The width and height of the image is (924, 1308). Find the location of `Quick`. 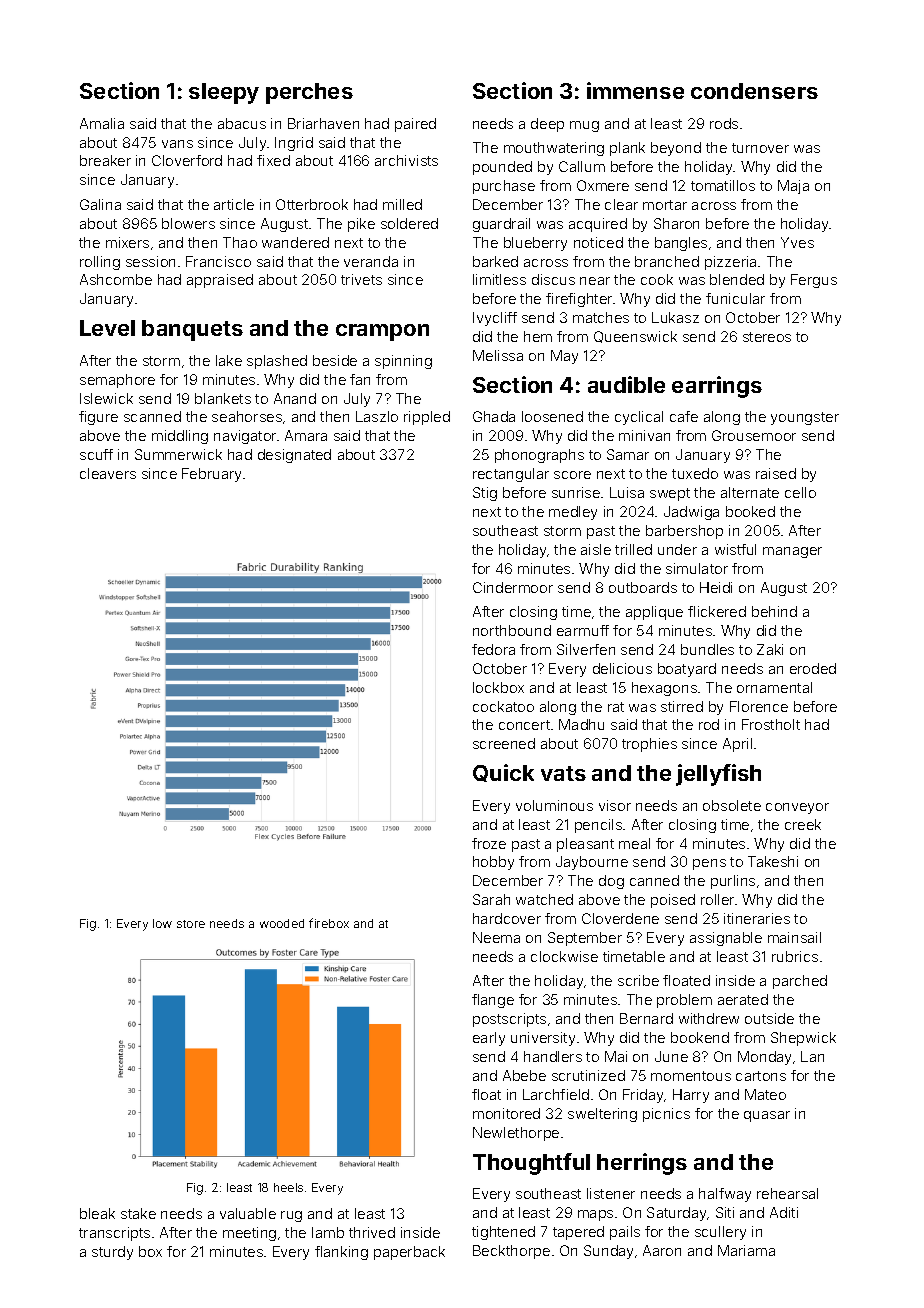

Quick is located at coordinates (503, 773).
